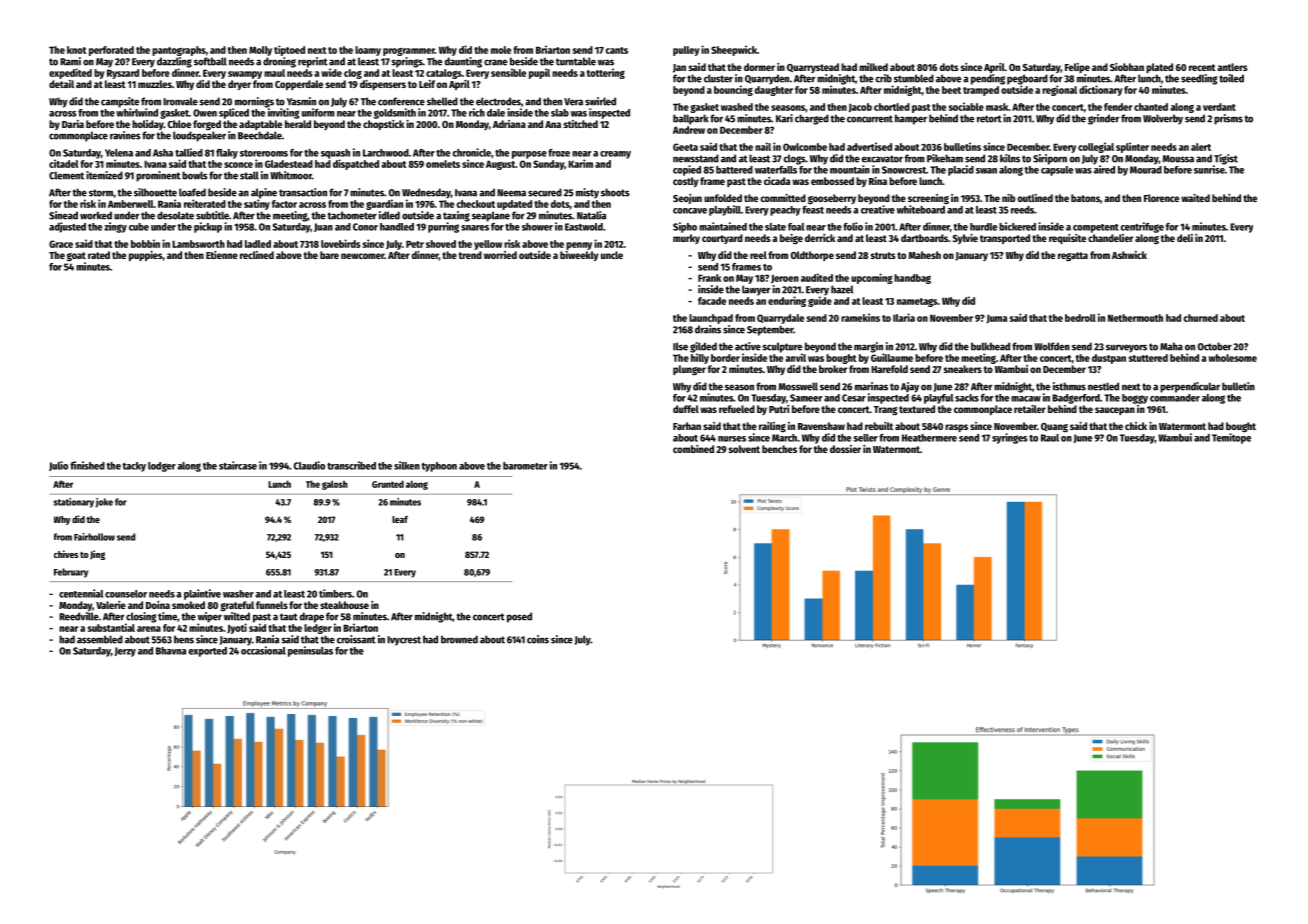  What do you see at coordinates (1050, 438) in the image?
I see `Raul` at bounding box center [1050, 438].
